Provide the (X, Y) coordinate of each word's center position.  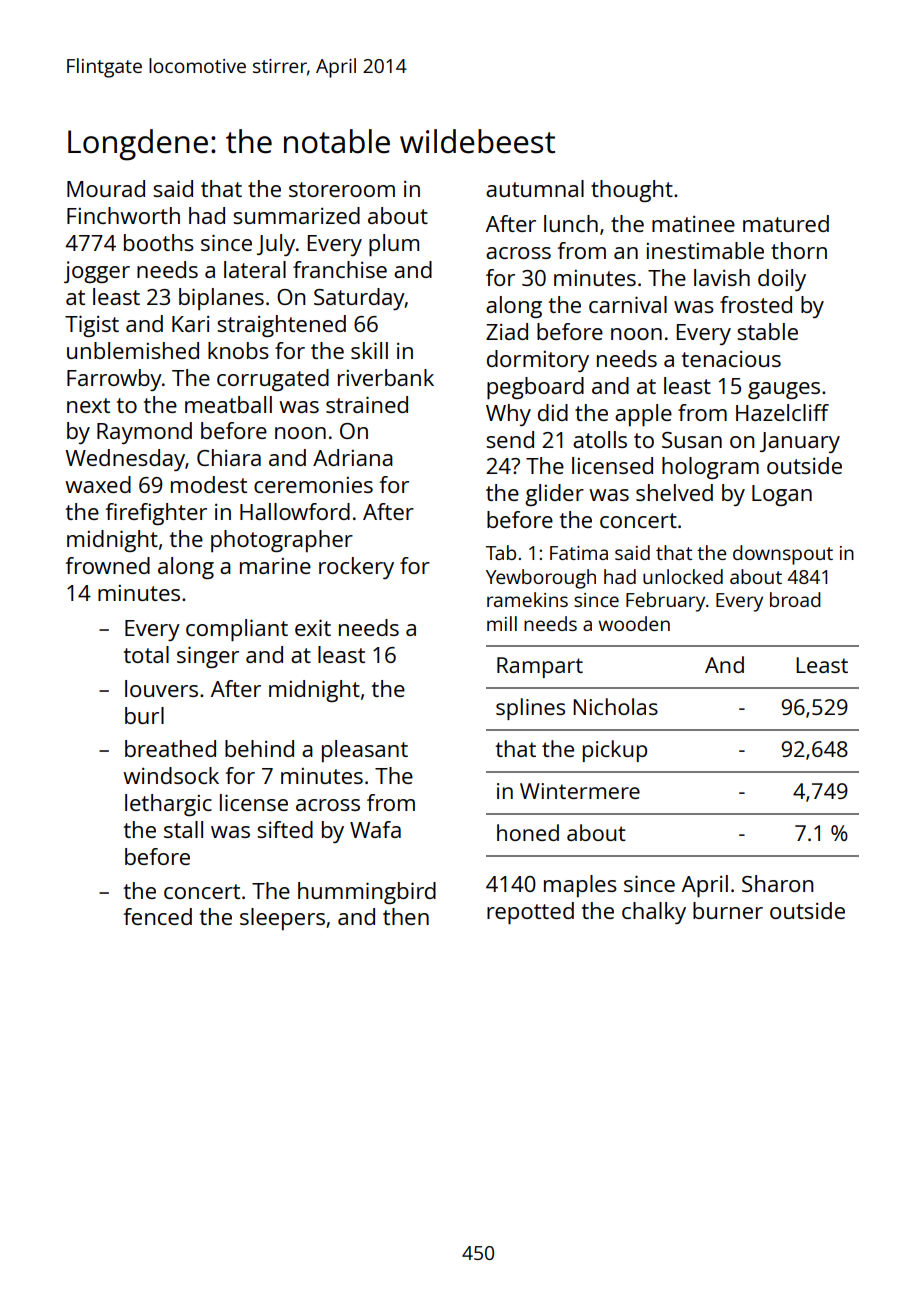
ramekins (527, 599)
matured (786, 223)
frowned (107, 565)
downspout (783, 555)
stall (183, 829)
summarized (296, 215)
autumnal (535, 188)
